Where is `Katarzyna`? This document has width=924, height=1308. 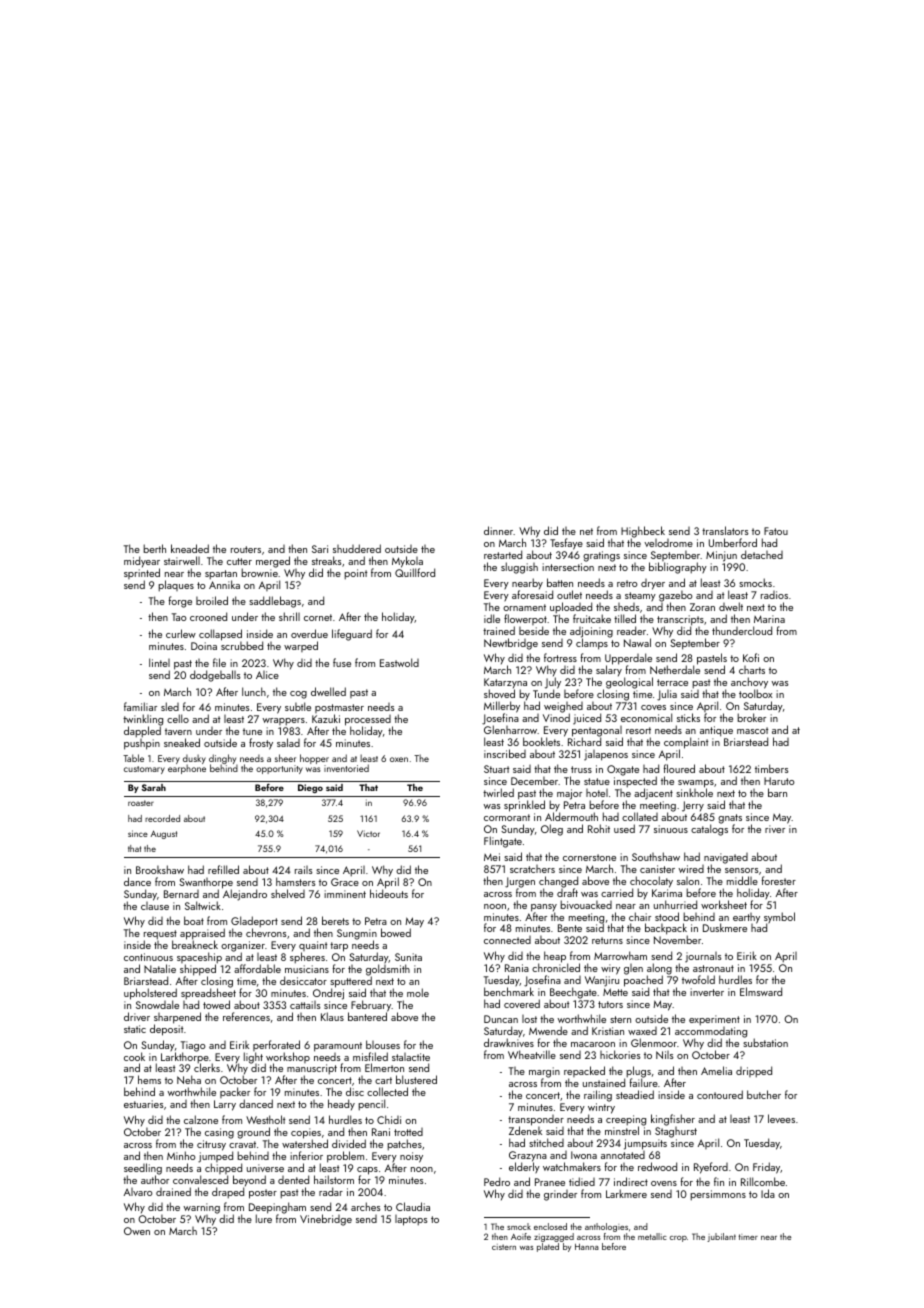
Katarzyna is located at coordinates (505, 683).
